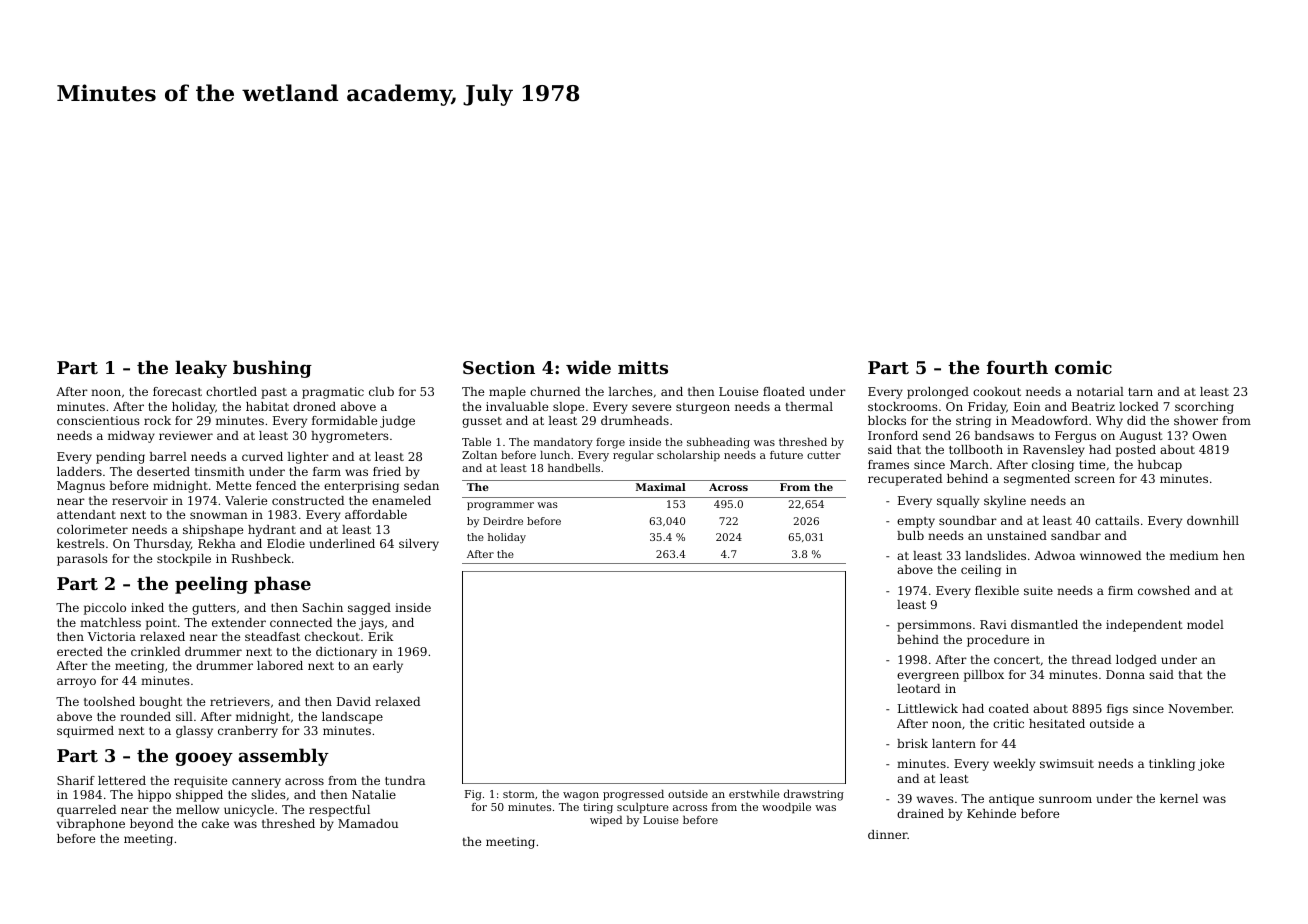 The height and width of the document is (924, 1308). I want to click on thermal, so click(809, 406).
